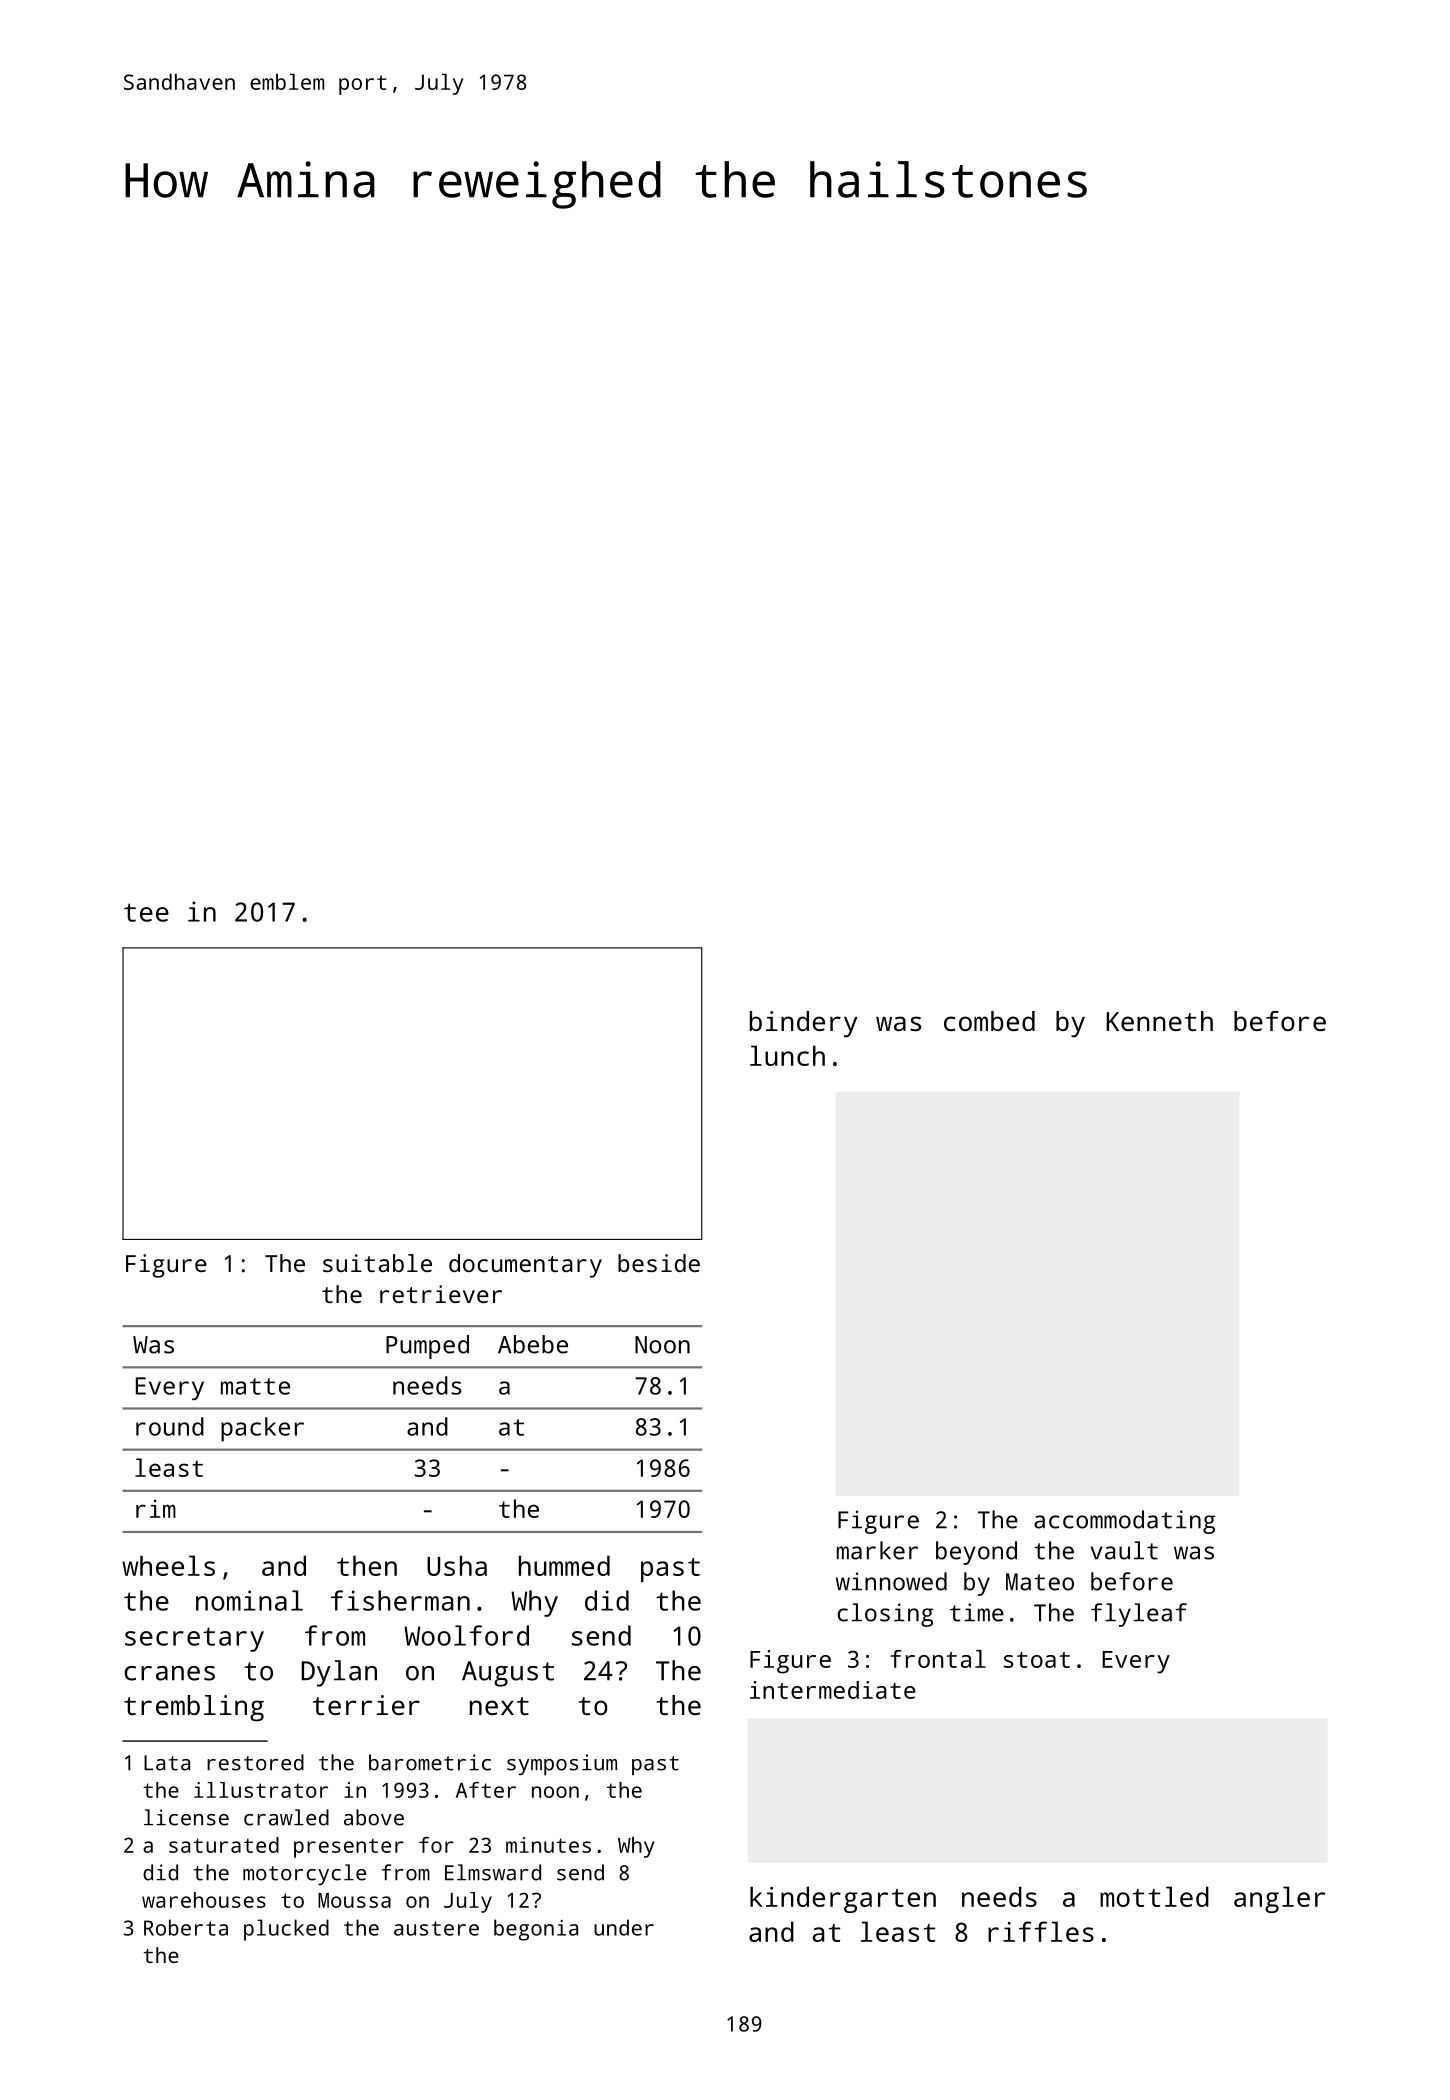 The width and height of the page is (1450, 2100). Describe the element at coordinates (1124, 1522) in the page. I see `accommodating` at that location.
